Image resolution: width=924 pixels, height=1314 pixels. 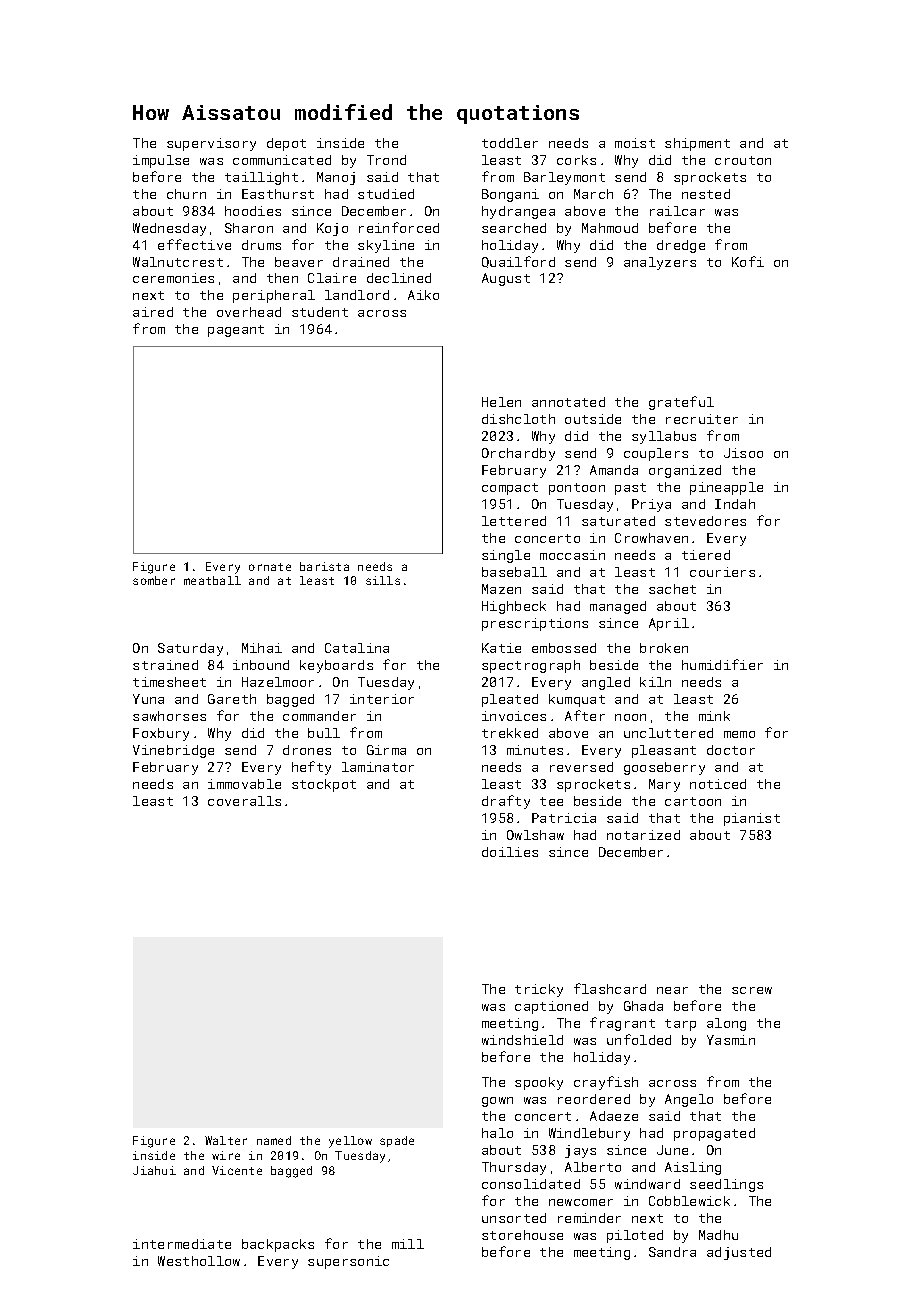 I want to click on noon, so click(x=630, y=717).
